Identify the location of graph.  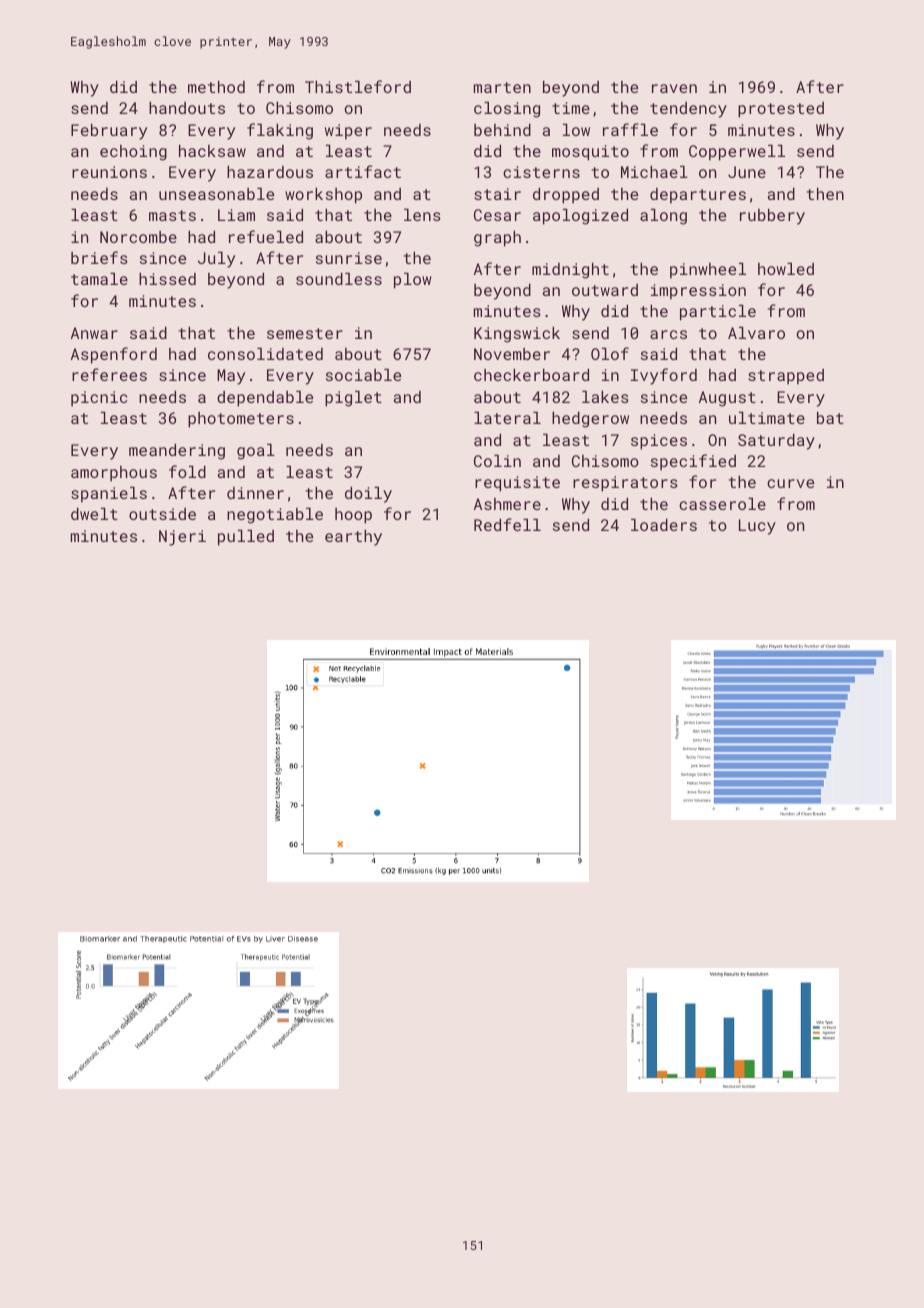
(497, 239).
